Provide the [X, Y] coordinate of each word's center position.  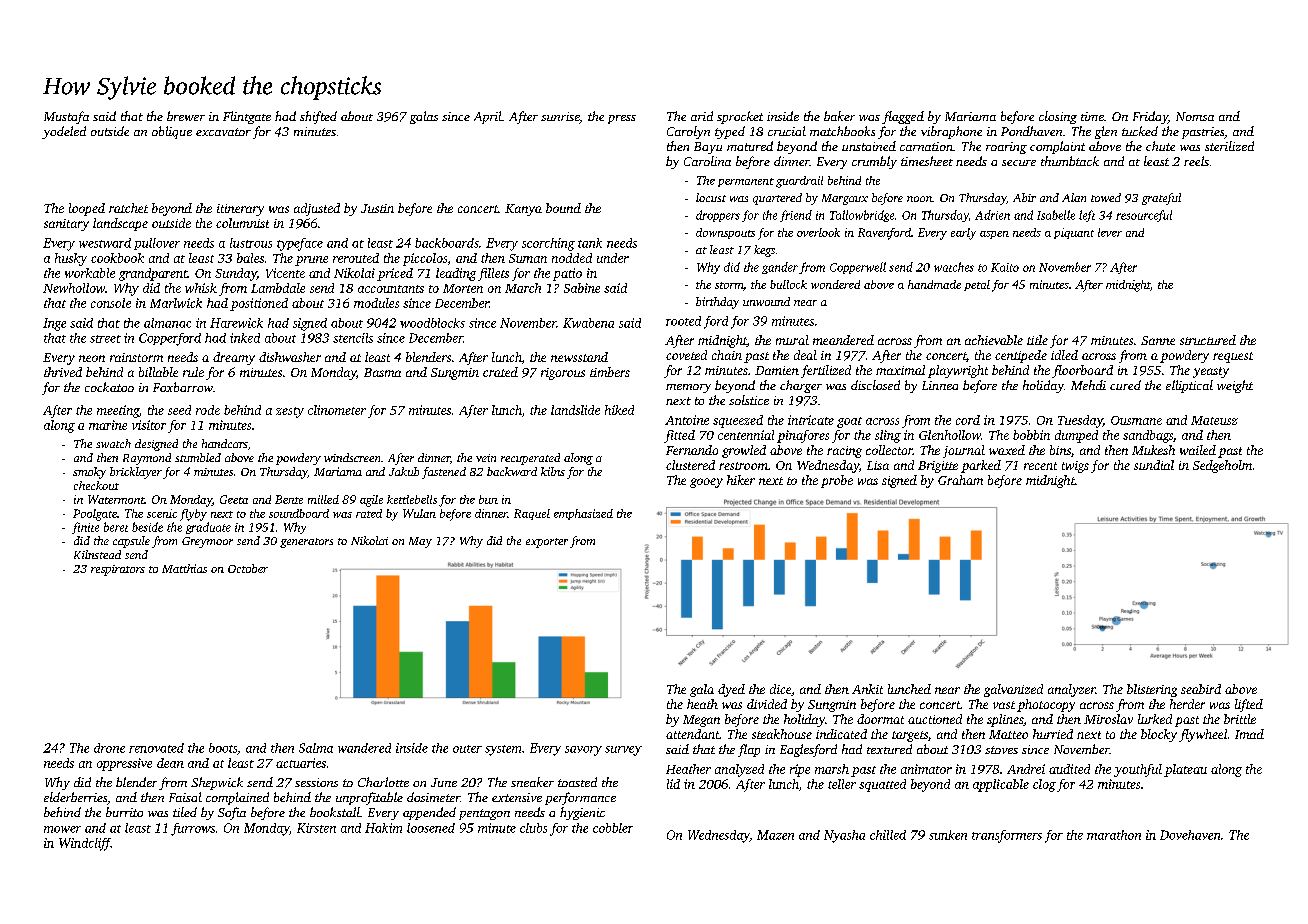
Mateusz [1214, 420]
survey [623, 751]
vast [1004, 705]
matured [750, 146]
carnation [926, 146]
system [503, 750]
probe [837, 481]
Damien [777, 370]
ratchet [128, 208]
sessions [316, 782]
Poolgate [95, 515]
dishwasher [290, 357]
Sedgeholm [1222, 466]
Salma [316, 748]
